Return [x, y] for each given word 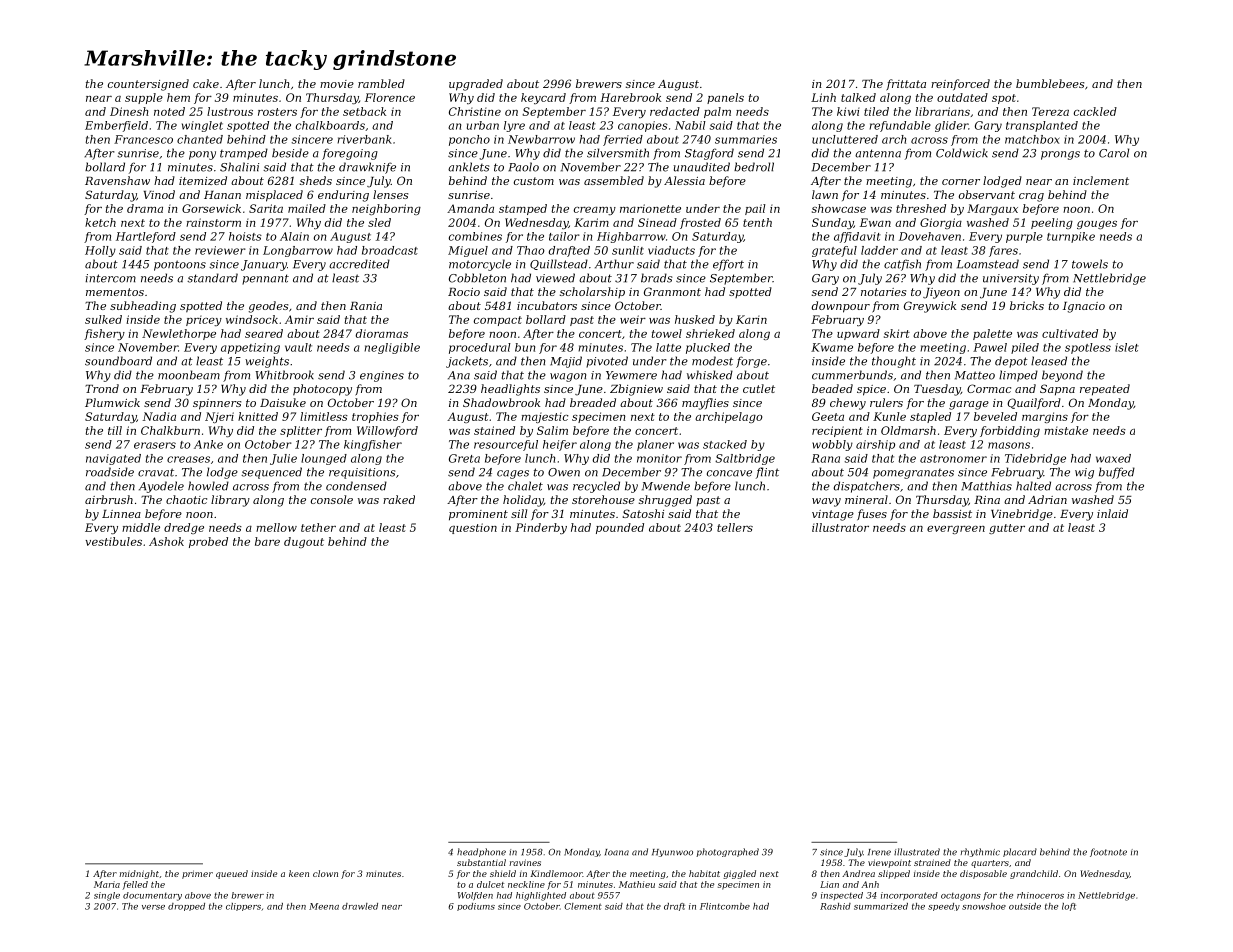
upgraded [476, 85]
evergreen [956, 530]
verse [153, 907]
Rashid [835, 906]
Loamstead [988, 264]
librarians [942, 111]
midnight [139, 874]
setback [364, 111]
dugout [304, 542]
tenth [757, 222]
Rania [366, 306]
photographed [727, 852]
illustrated [917, 852]
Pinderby [541, 528]
